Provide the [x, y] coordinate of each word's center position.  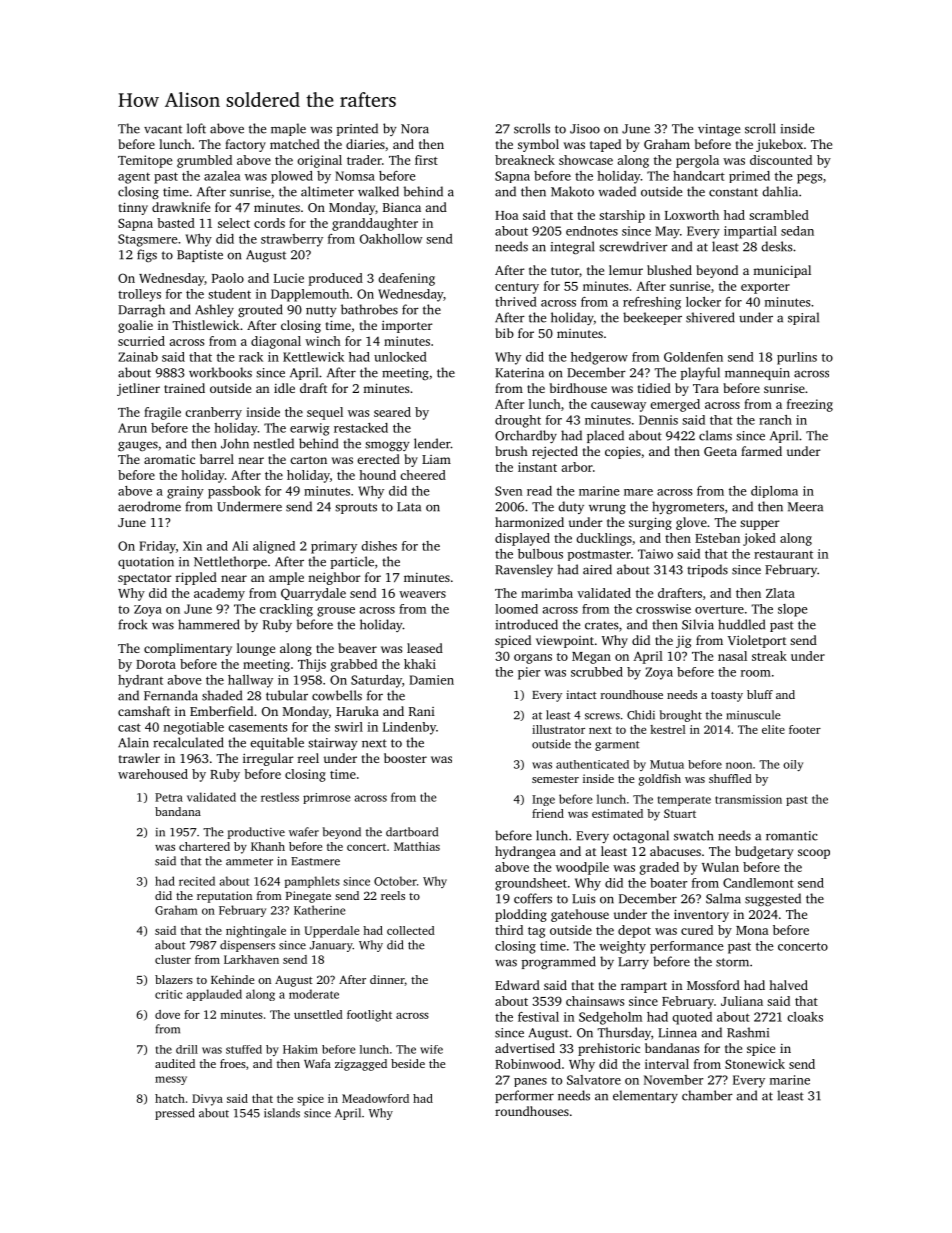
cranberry [213, 413]
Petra [169, 797]
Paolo [228, 278]
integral [572, 248]
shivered [710, 317]
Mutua [667, 764]
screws [602, 716]
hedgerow [599, 358]
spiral [803, 318]
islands [282, 1113]
